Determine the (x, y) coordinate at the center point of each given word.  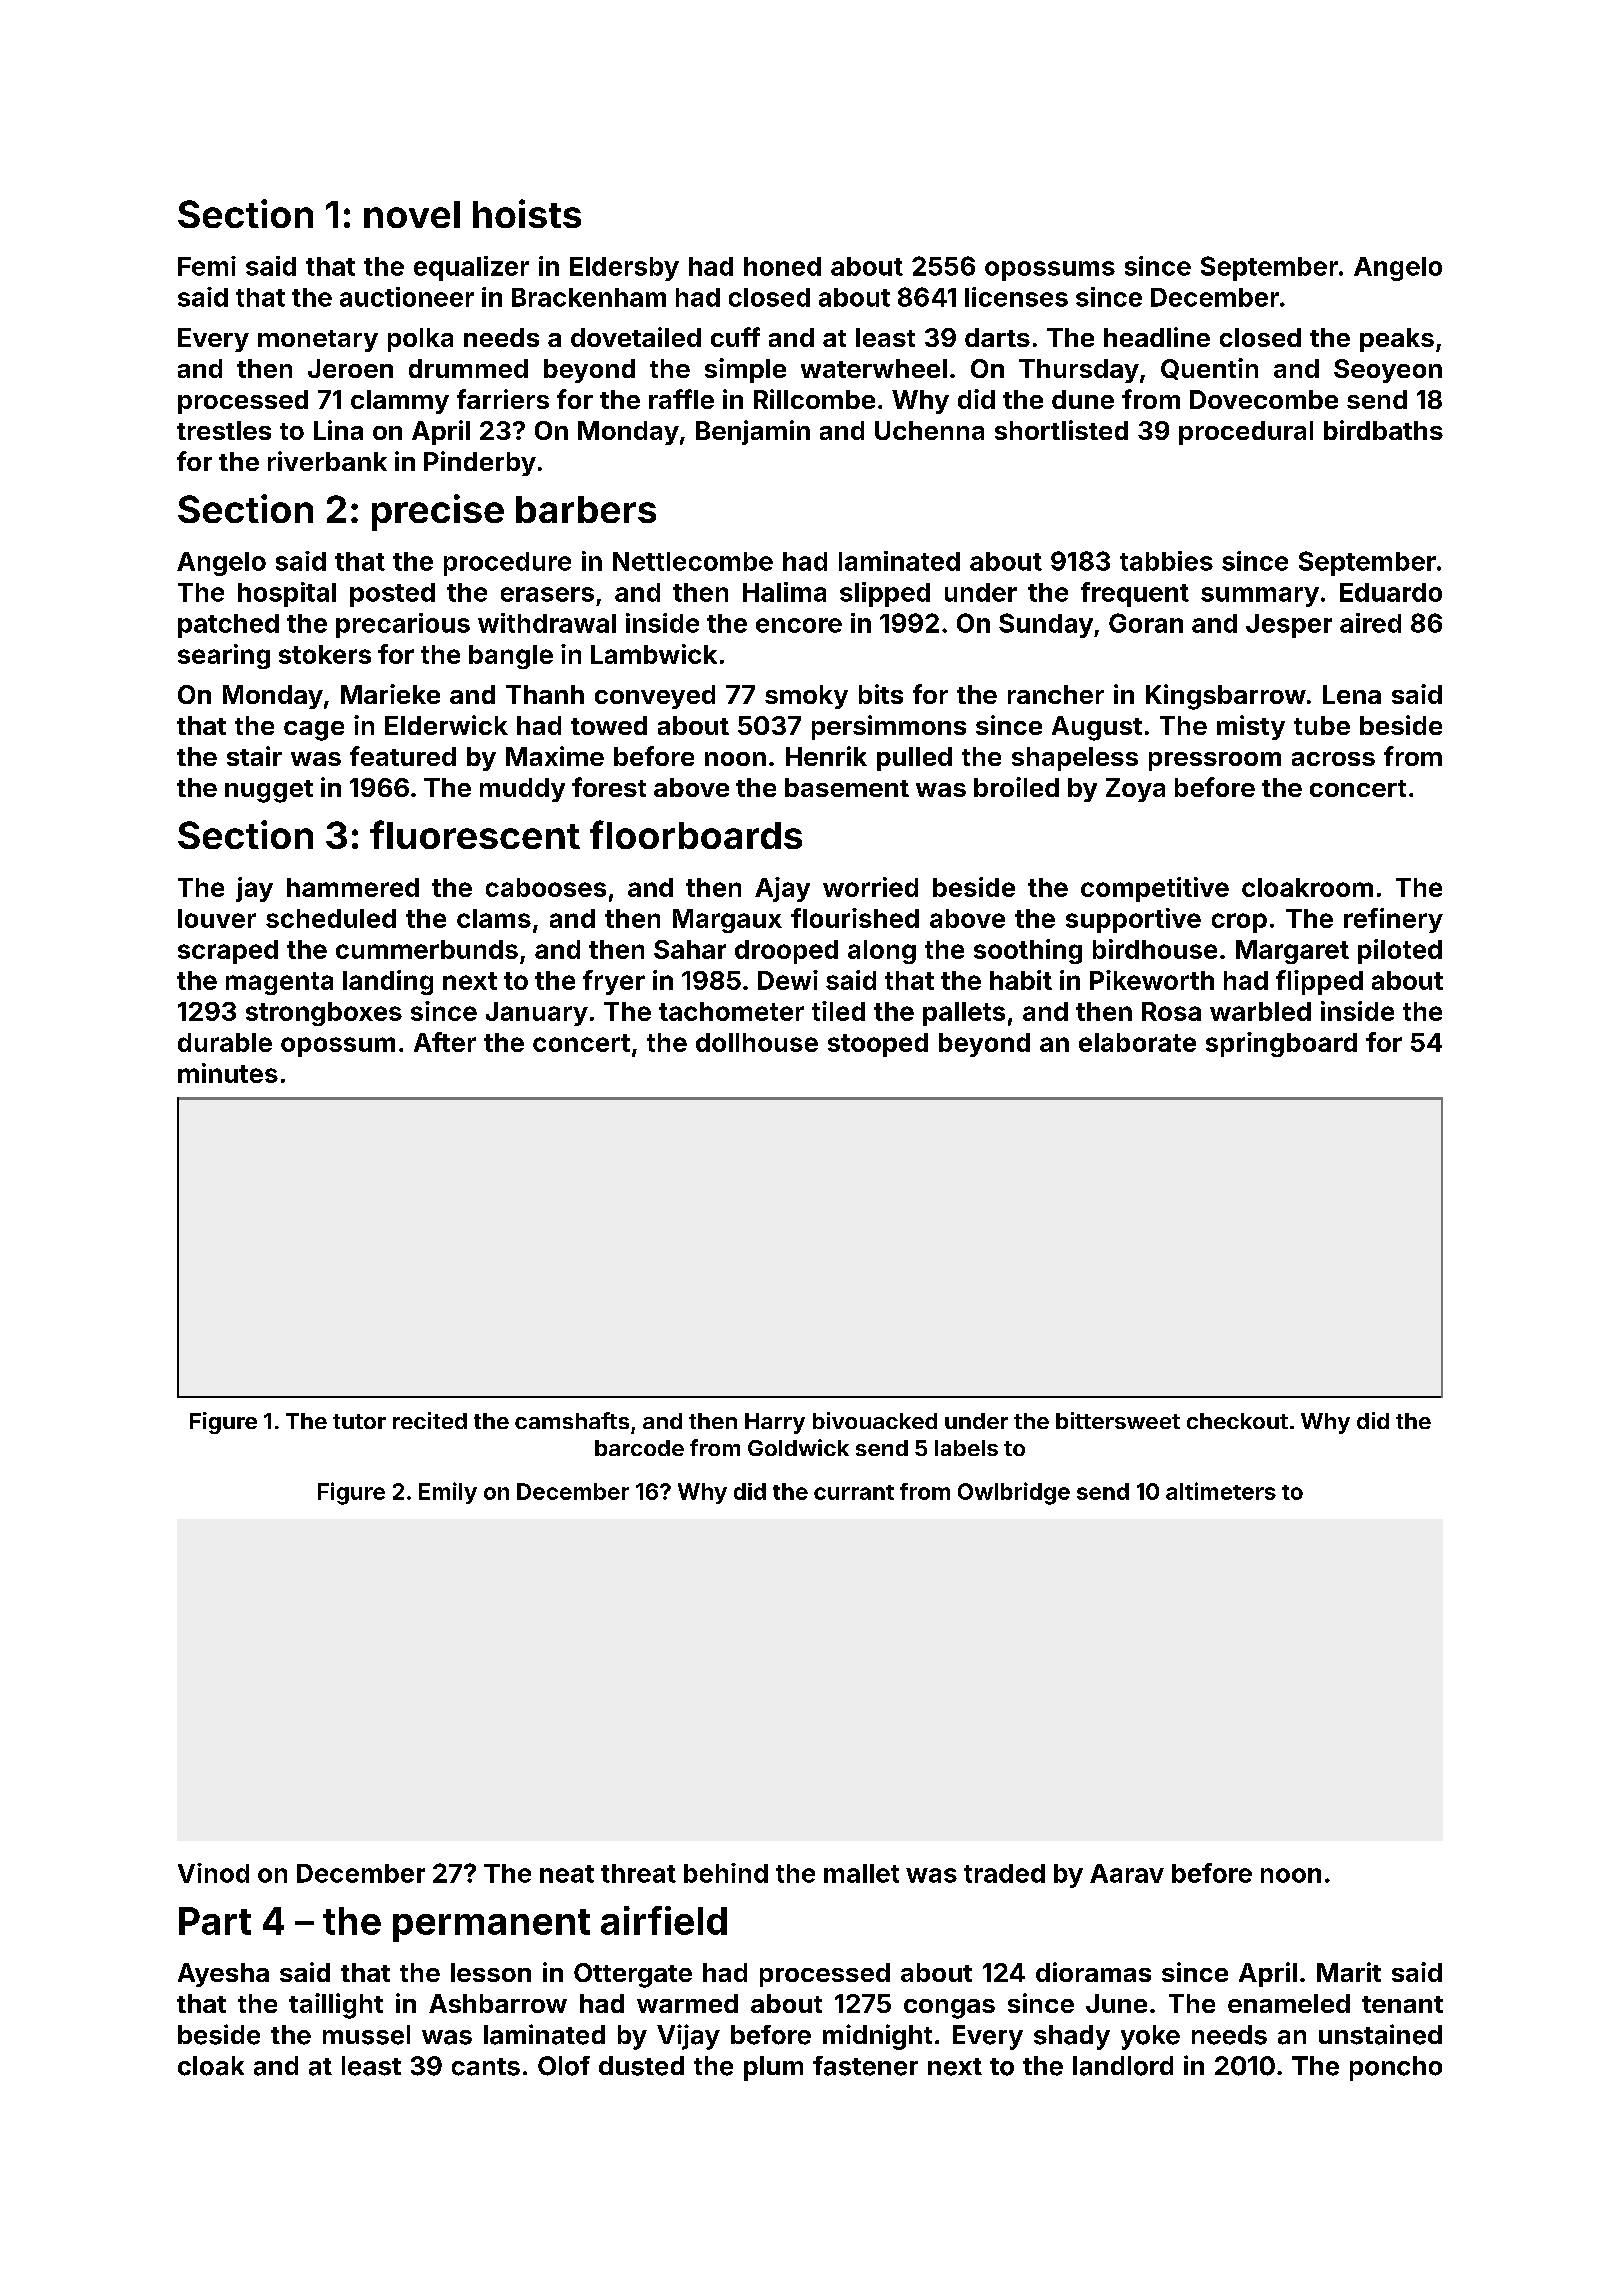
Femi (207, 266)
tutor (359, 1421)
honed (782, 266)
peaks (1397, 340)
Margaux (727, 921)
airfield (664, 1920)
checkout (1237, 1421)
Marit (1349, 1972)
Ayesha (223, 1975)
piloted (1400, 951)
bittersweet (1118, 1420)
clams (494, 918)
